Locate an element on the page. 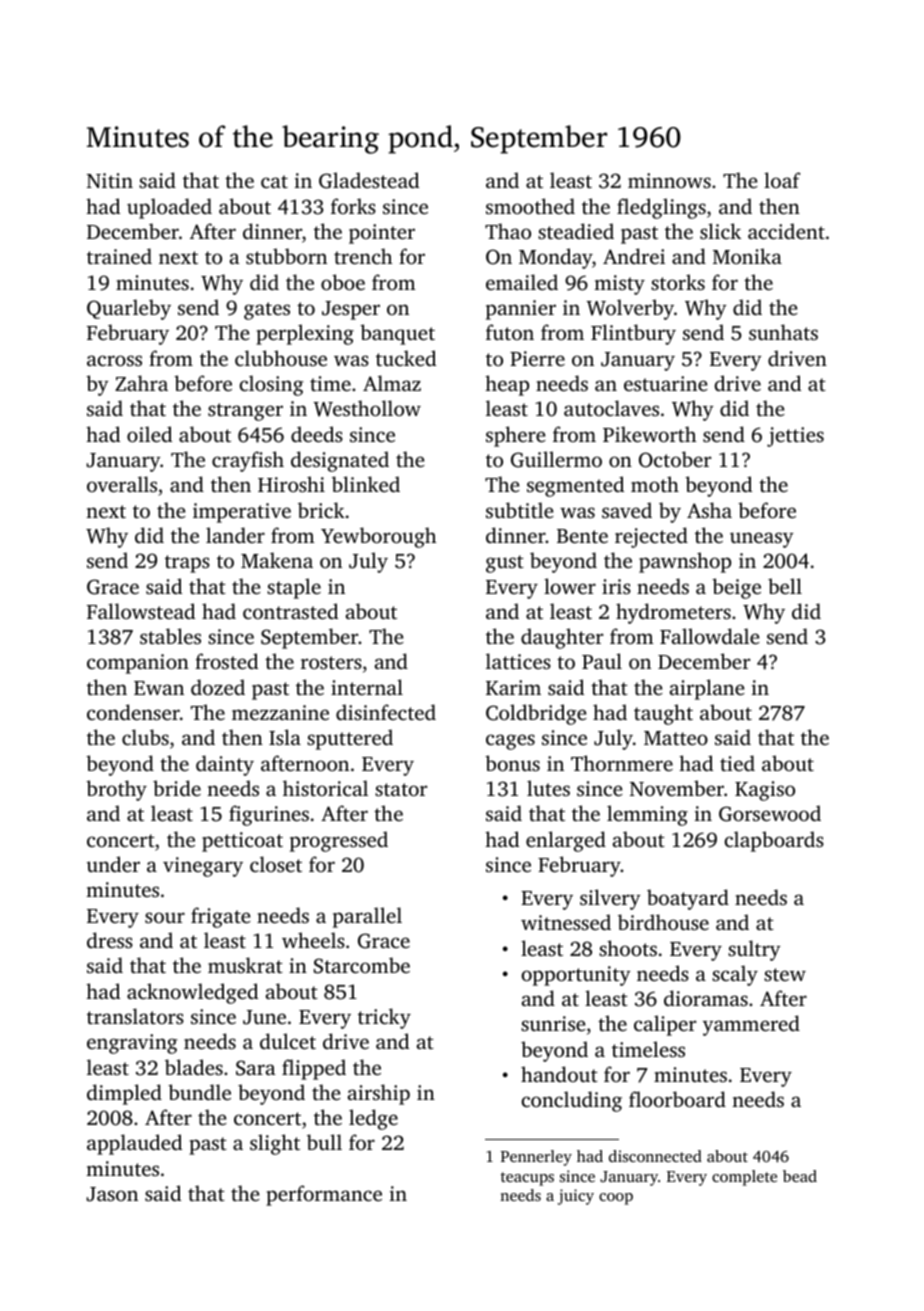  sunhats is located at coordinates (783, 332).
